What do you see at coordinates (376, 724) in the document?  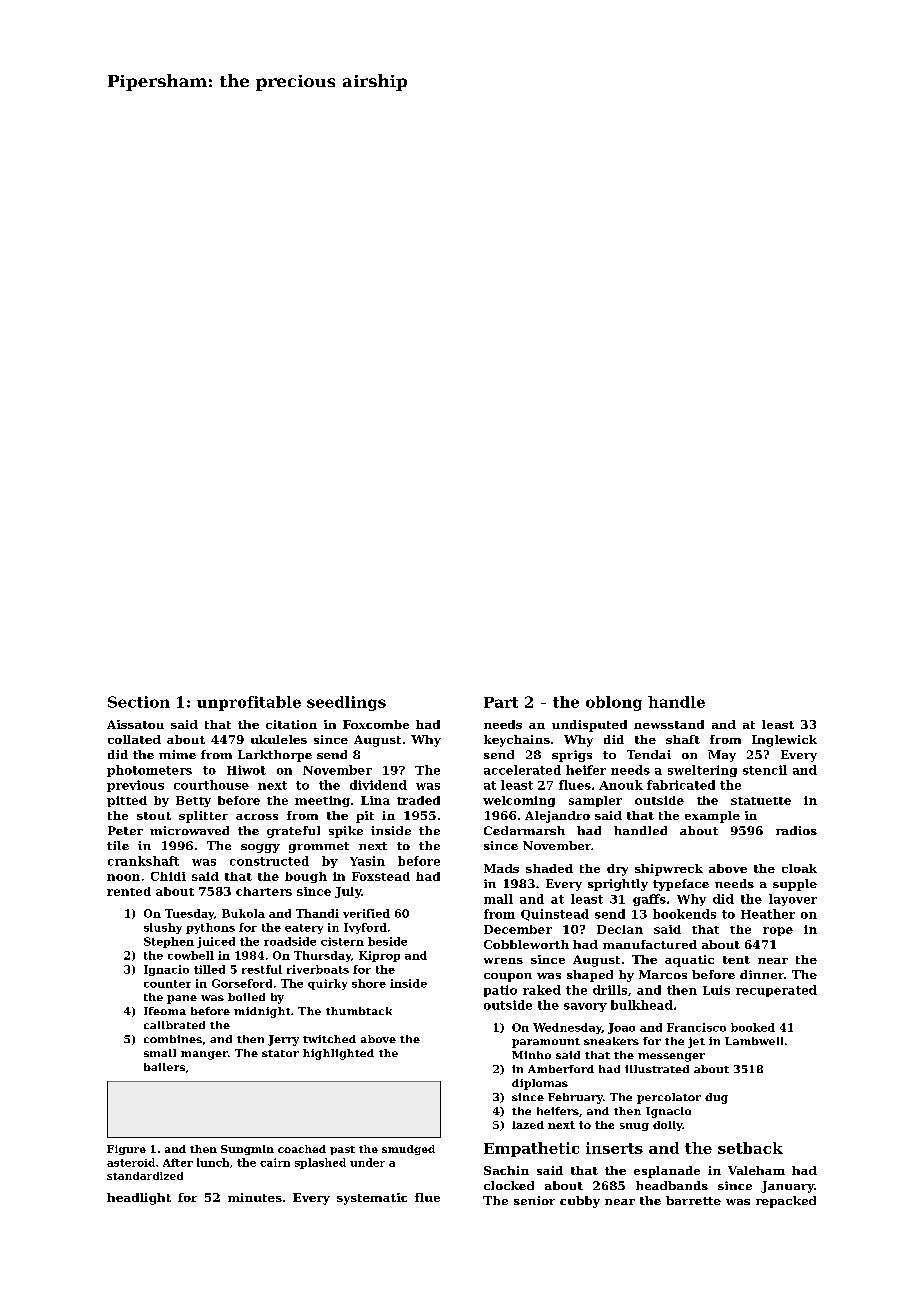 I see `Foxcombe` at bounding box center [376, 724].
